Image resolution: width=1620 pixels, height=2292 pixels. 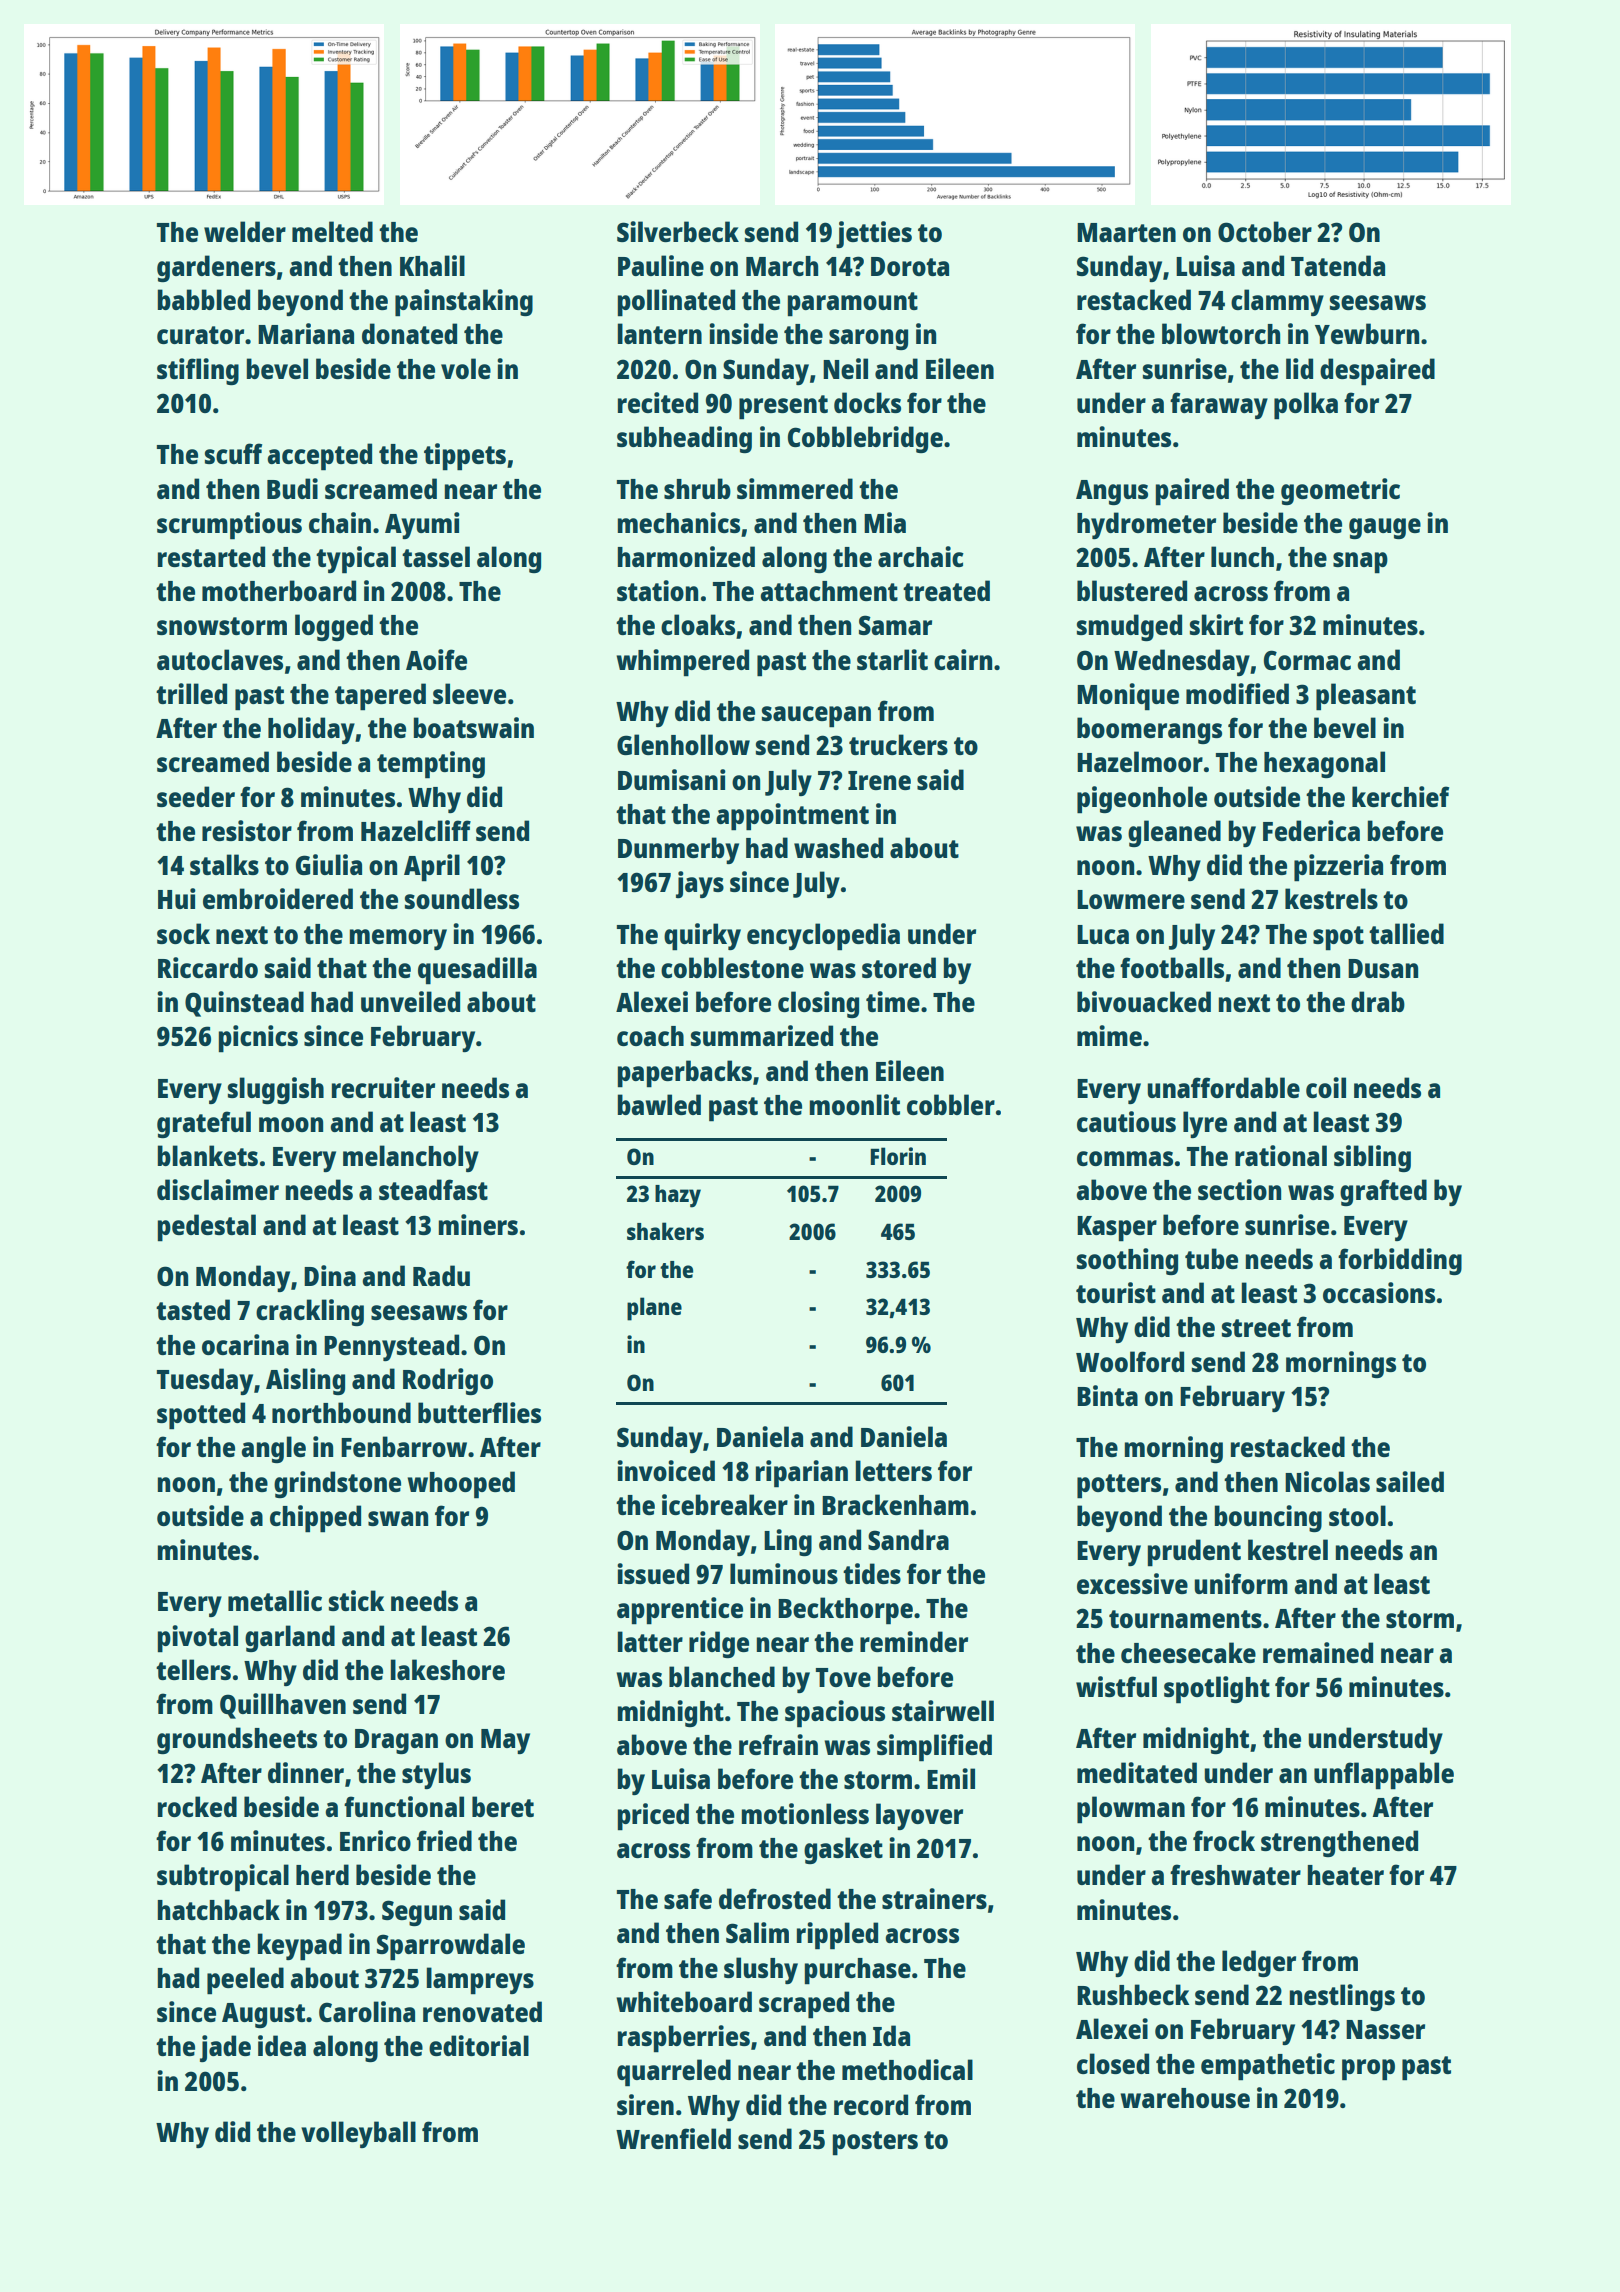 I want to click on idea, so click(x=282, y=2045).
